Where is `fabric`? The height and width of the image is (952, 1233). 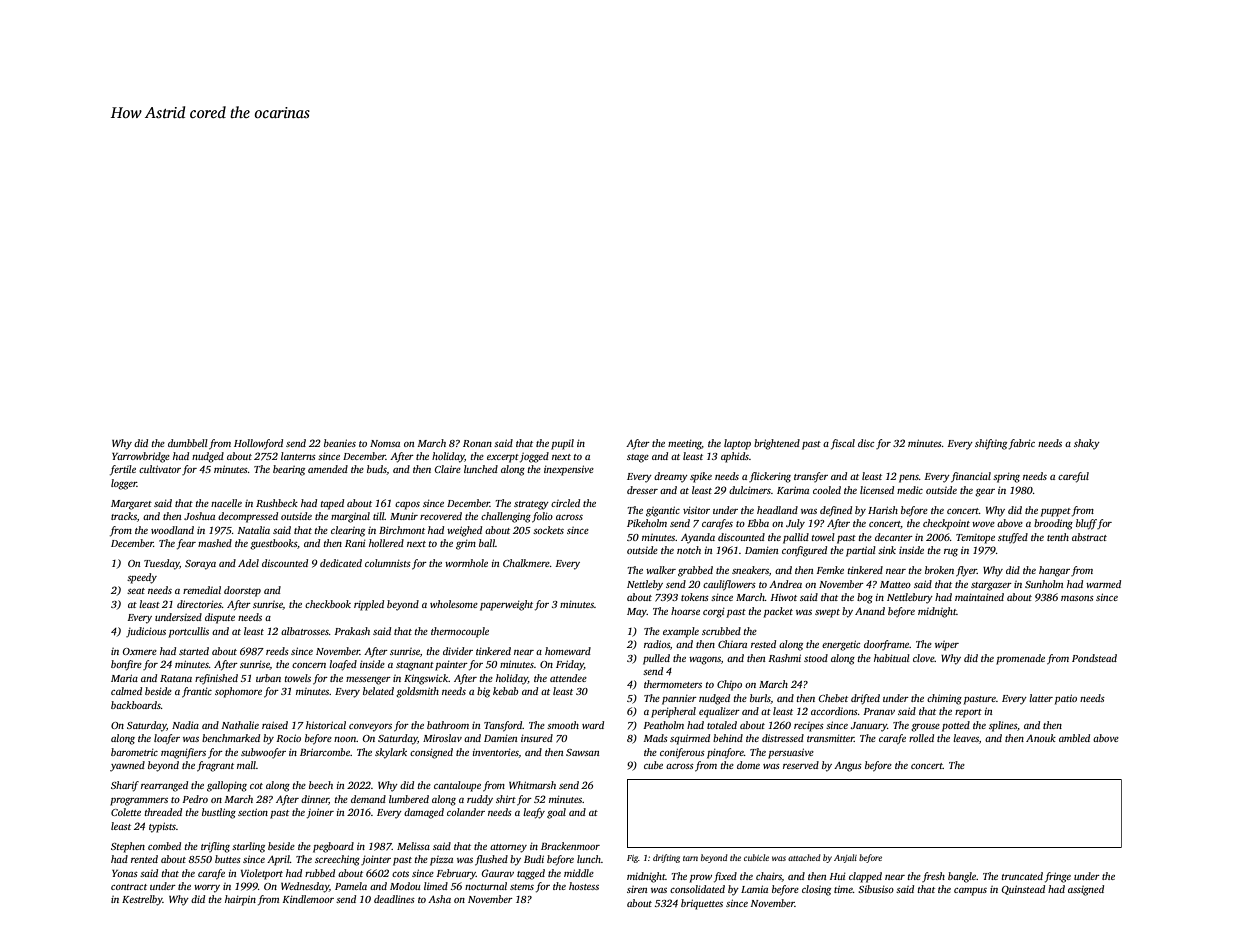 fabric is located at coordinates (1022, 444).
